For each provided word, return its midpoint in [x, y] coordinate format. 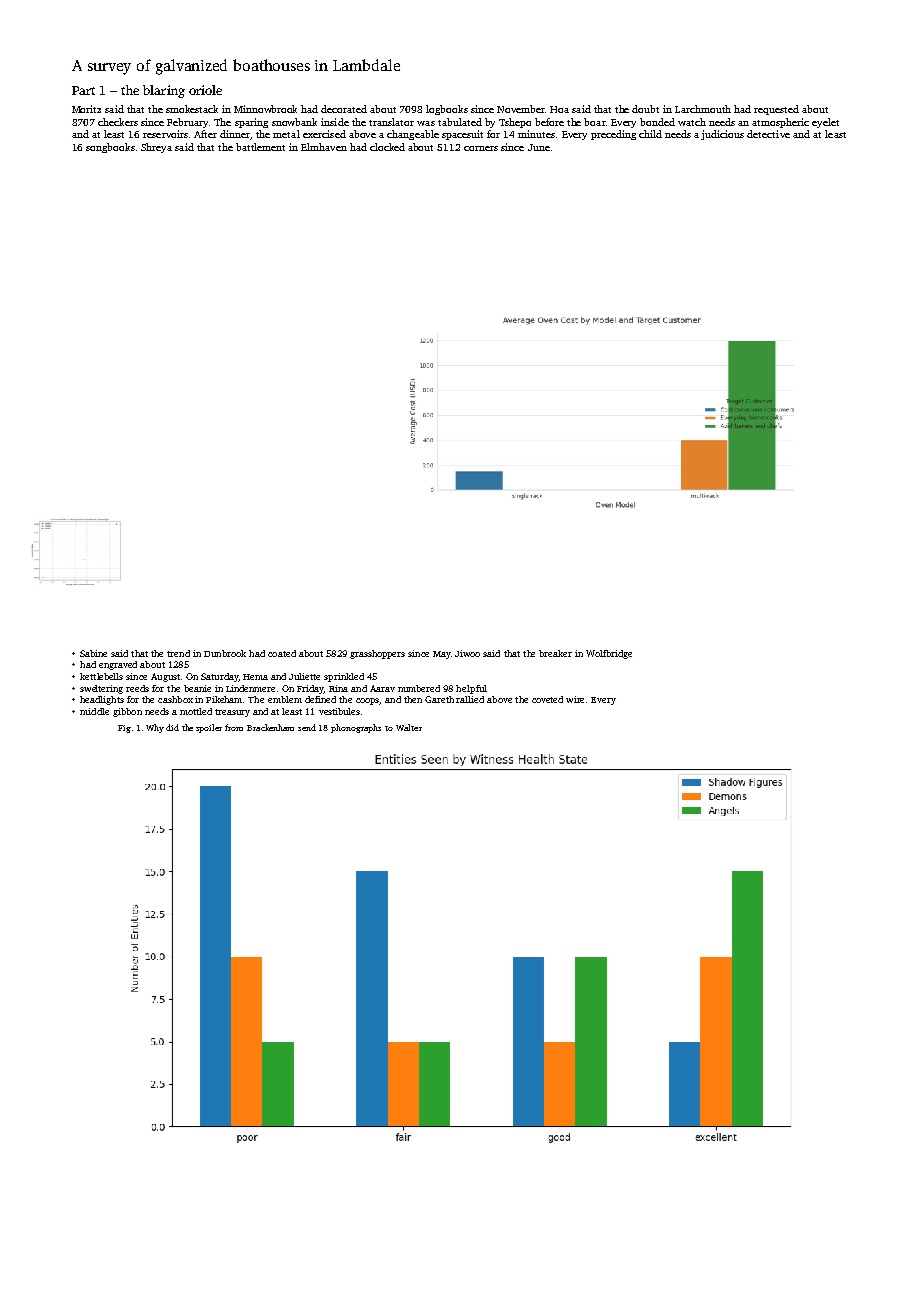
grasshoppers [377, 654]
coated [282, 653]
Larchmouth [703, 109]
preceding [613, 135]
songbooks [110, 148]
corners [481, 148]
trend [178, 653]
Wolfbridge [609, 654]
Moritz [86, 109]
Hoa [559, 109]
